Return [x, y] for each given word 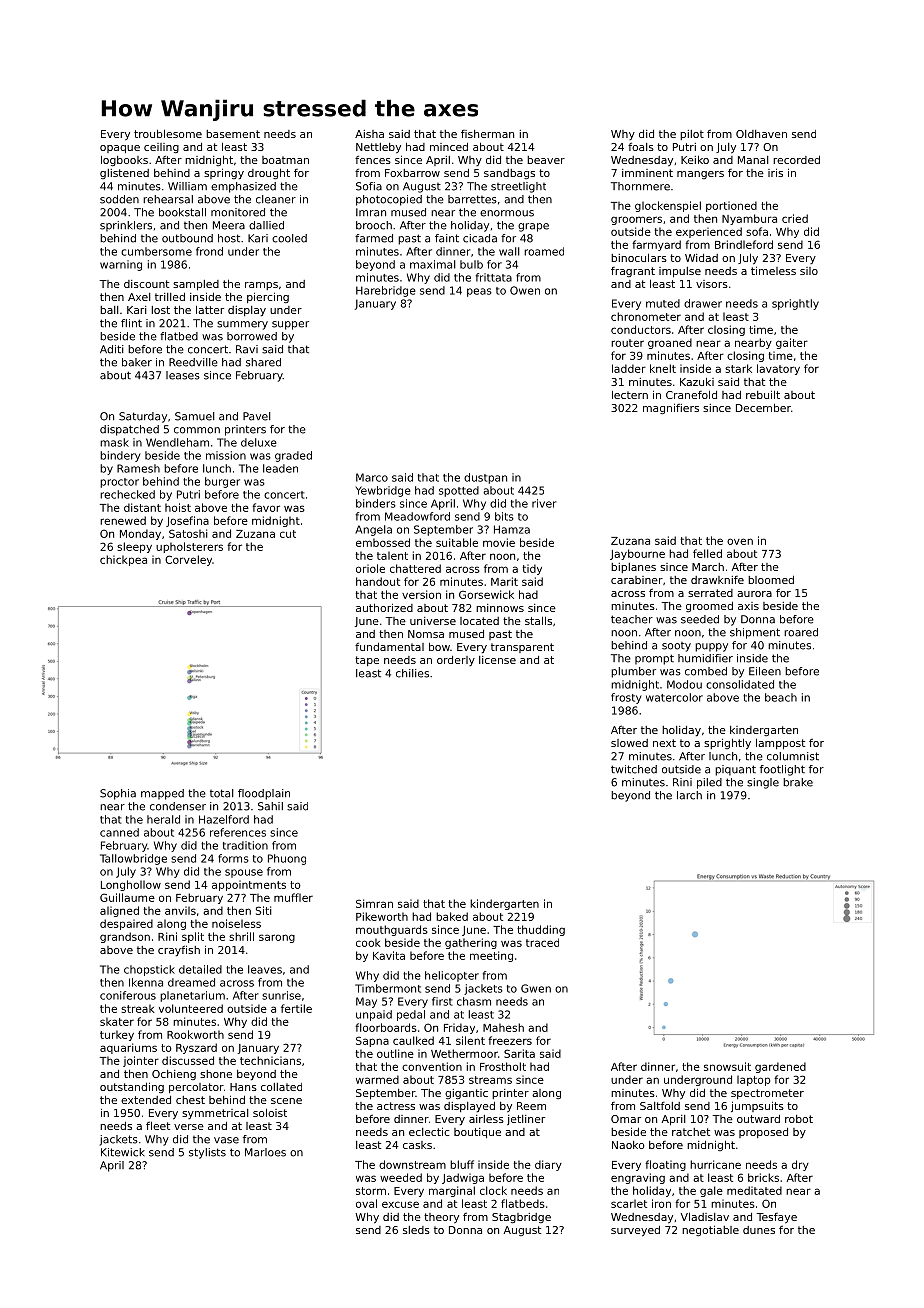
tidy [532, 569]
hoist [178, 507]
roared [801, 632]
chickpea [123, 560]
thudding [541, 930]
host [229, 238]
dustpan [485, 478]
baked [452, 916]
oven [740, 541]
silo [809, 271]
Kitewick [123, 1152]
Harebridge [386, 291]
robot [799, 1119]
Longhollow [131, 885]
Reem [531, 1106]
